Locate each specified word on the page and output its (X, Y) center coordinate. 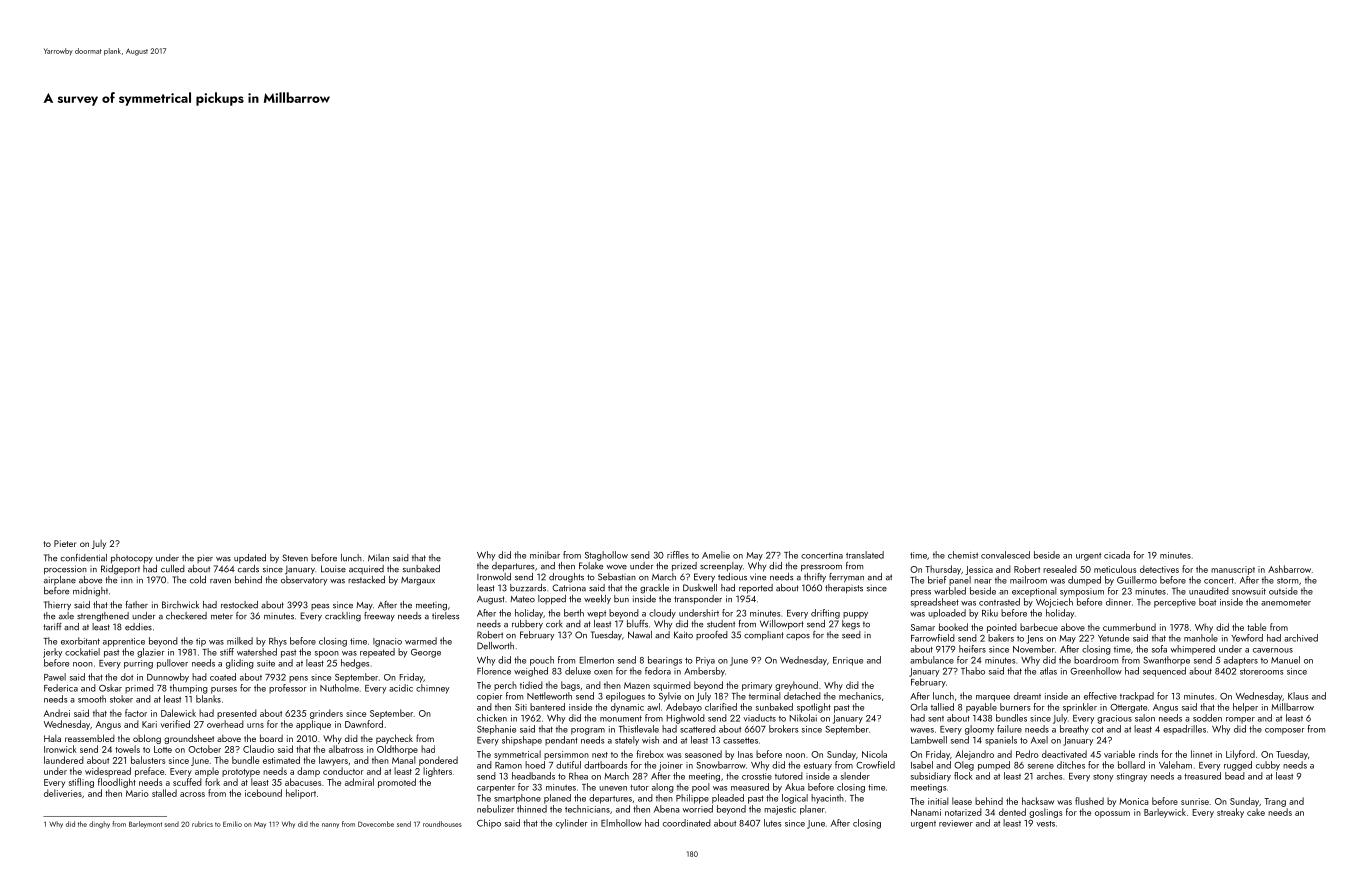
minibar (545, 555)
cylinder (571, 824)
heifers (972, 649)
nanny (330, 825)
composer (1284, 731)
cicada (1117, 555)
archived (1301, 638)
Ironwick (60, 749)
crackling (343, 617)
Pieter (65, 543)
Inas (745, 754)
